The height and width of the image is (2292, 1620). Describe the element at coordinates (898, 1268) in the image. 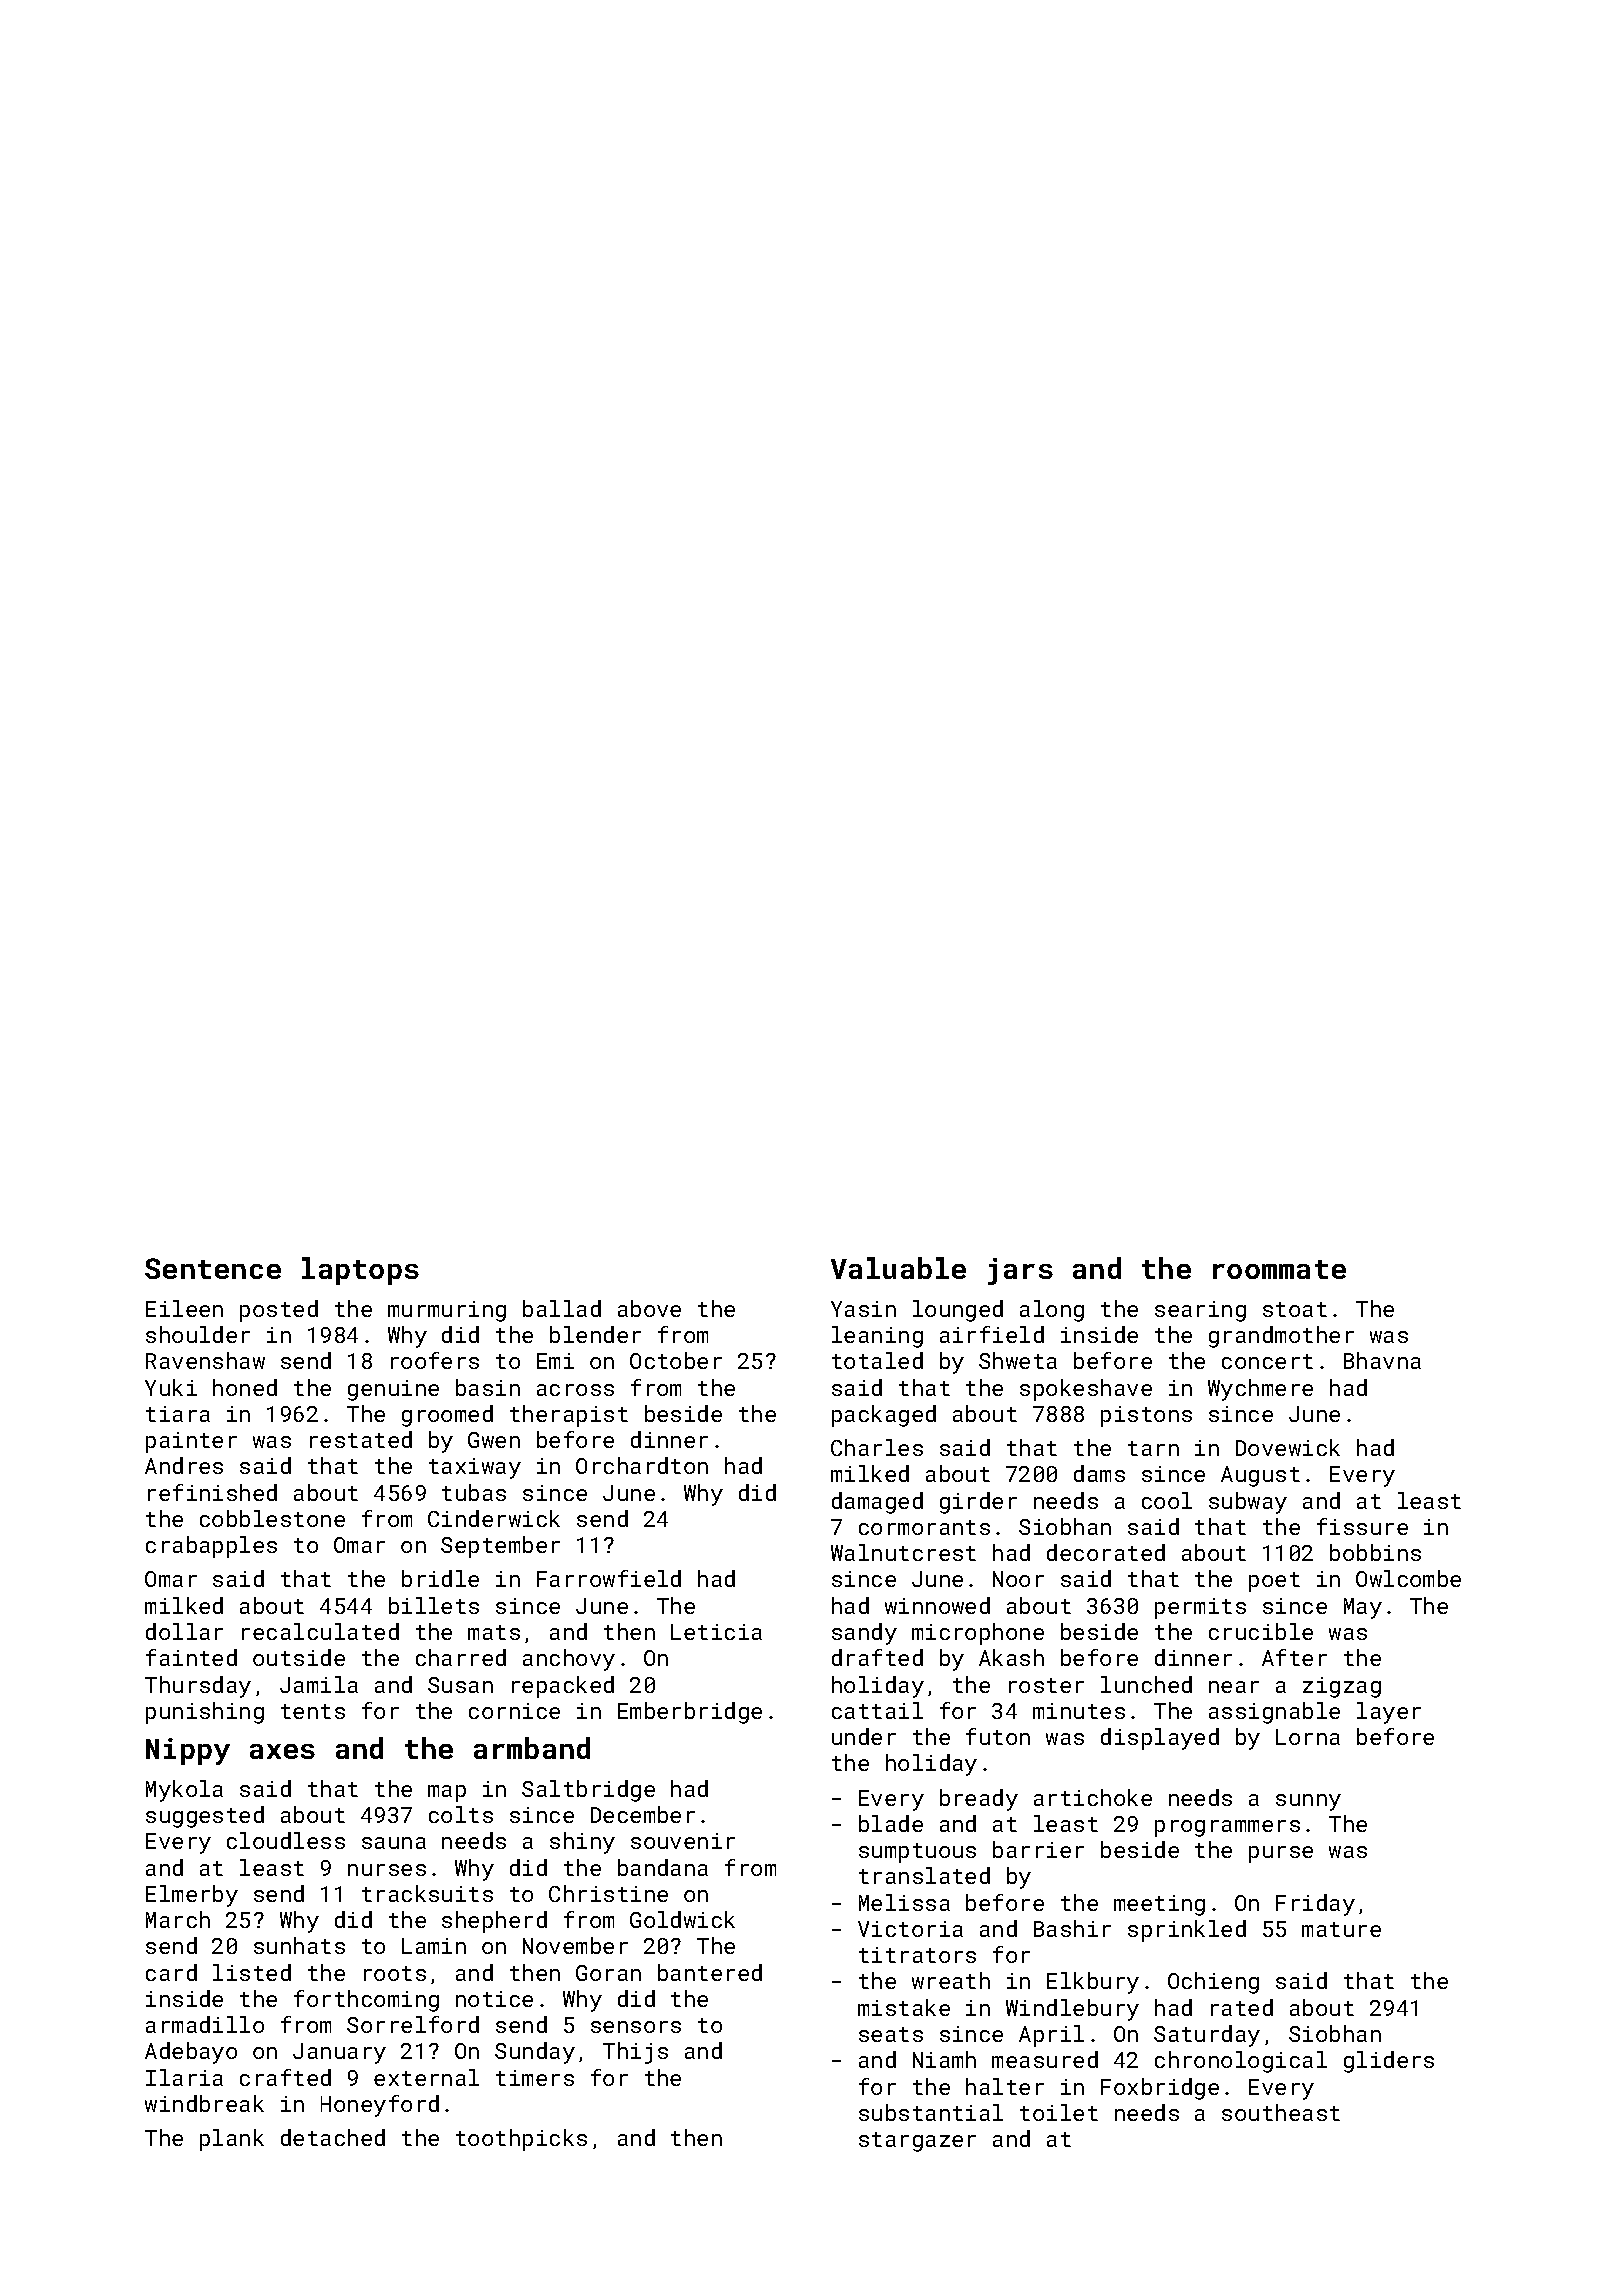

I see `Valuable` at that location.
